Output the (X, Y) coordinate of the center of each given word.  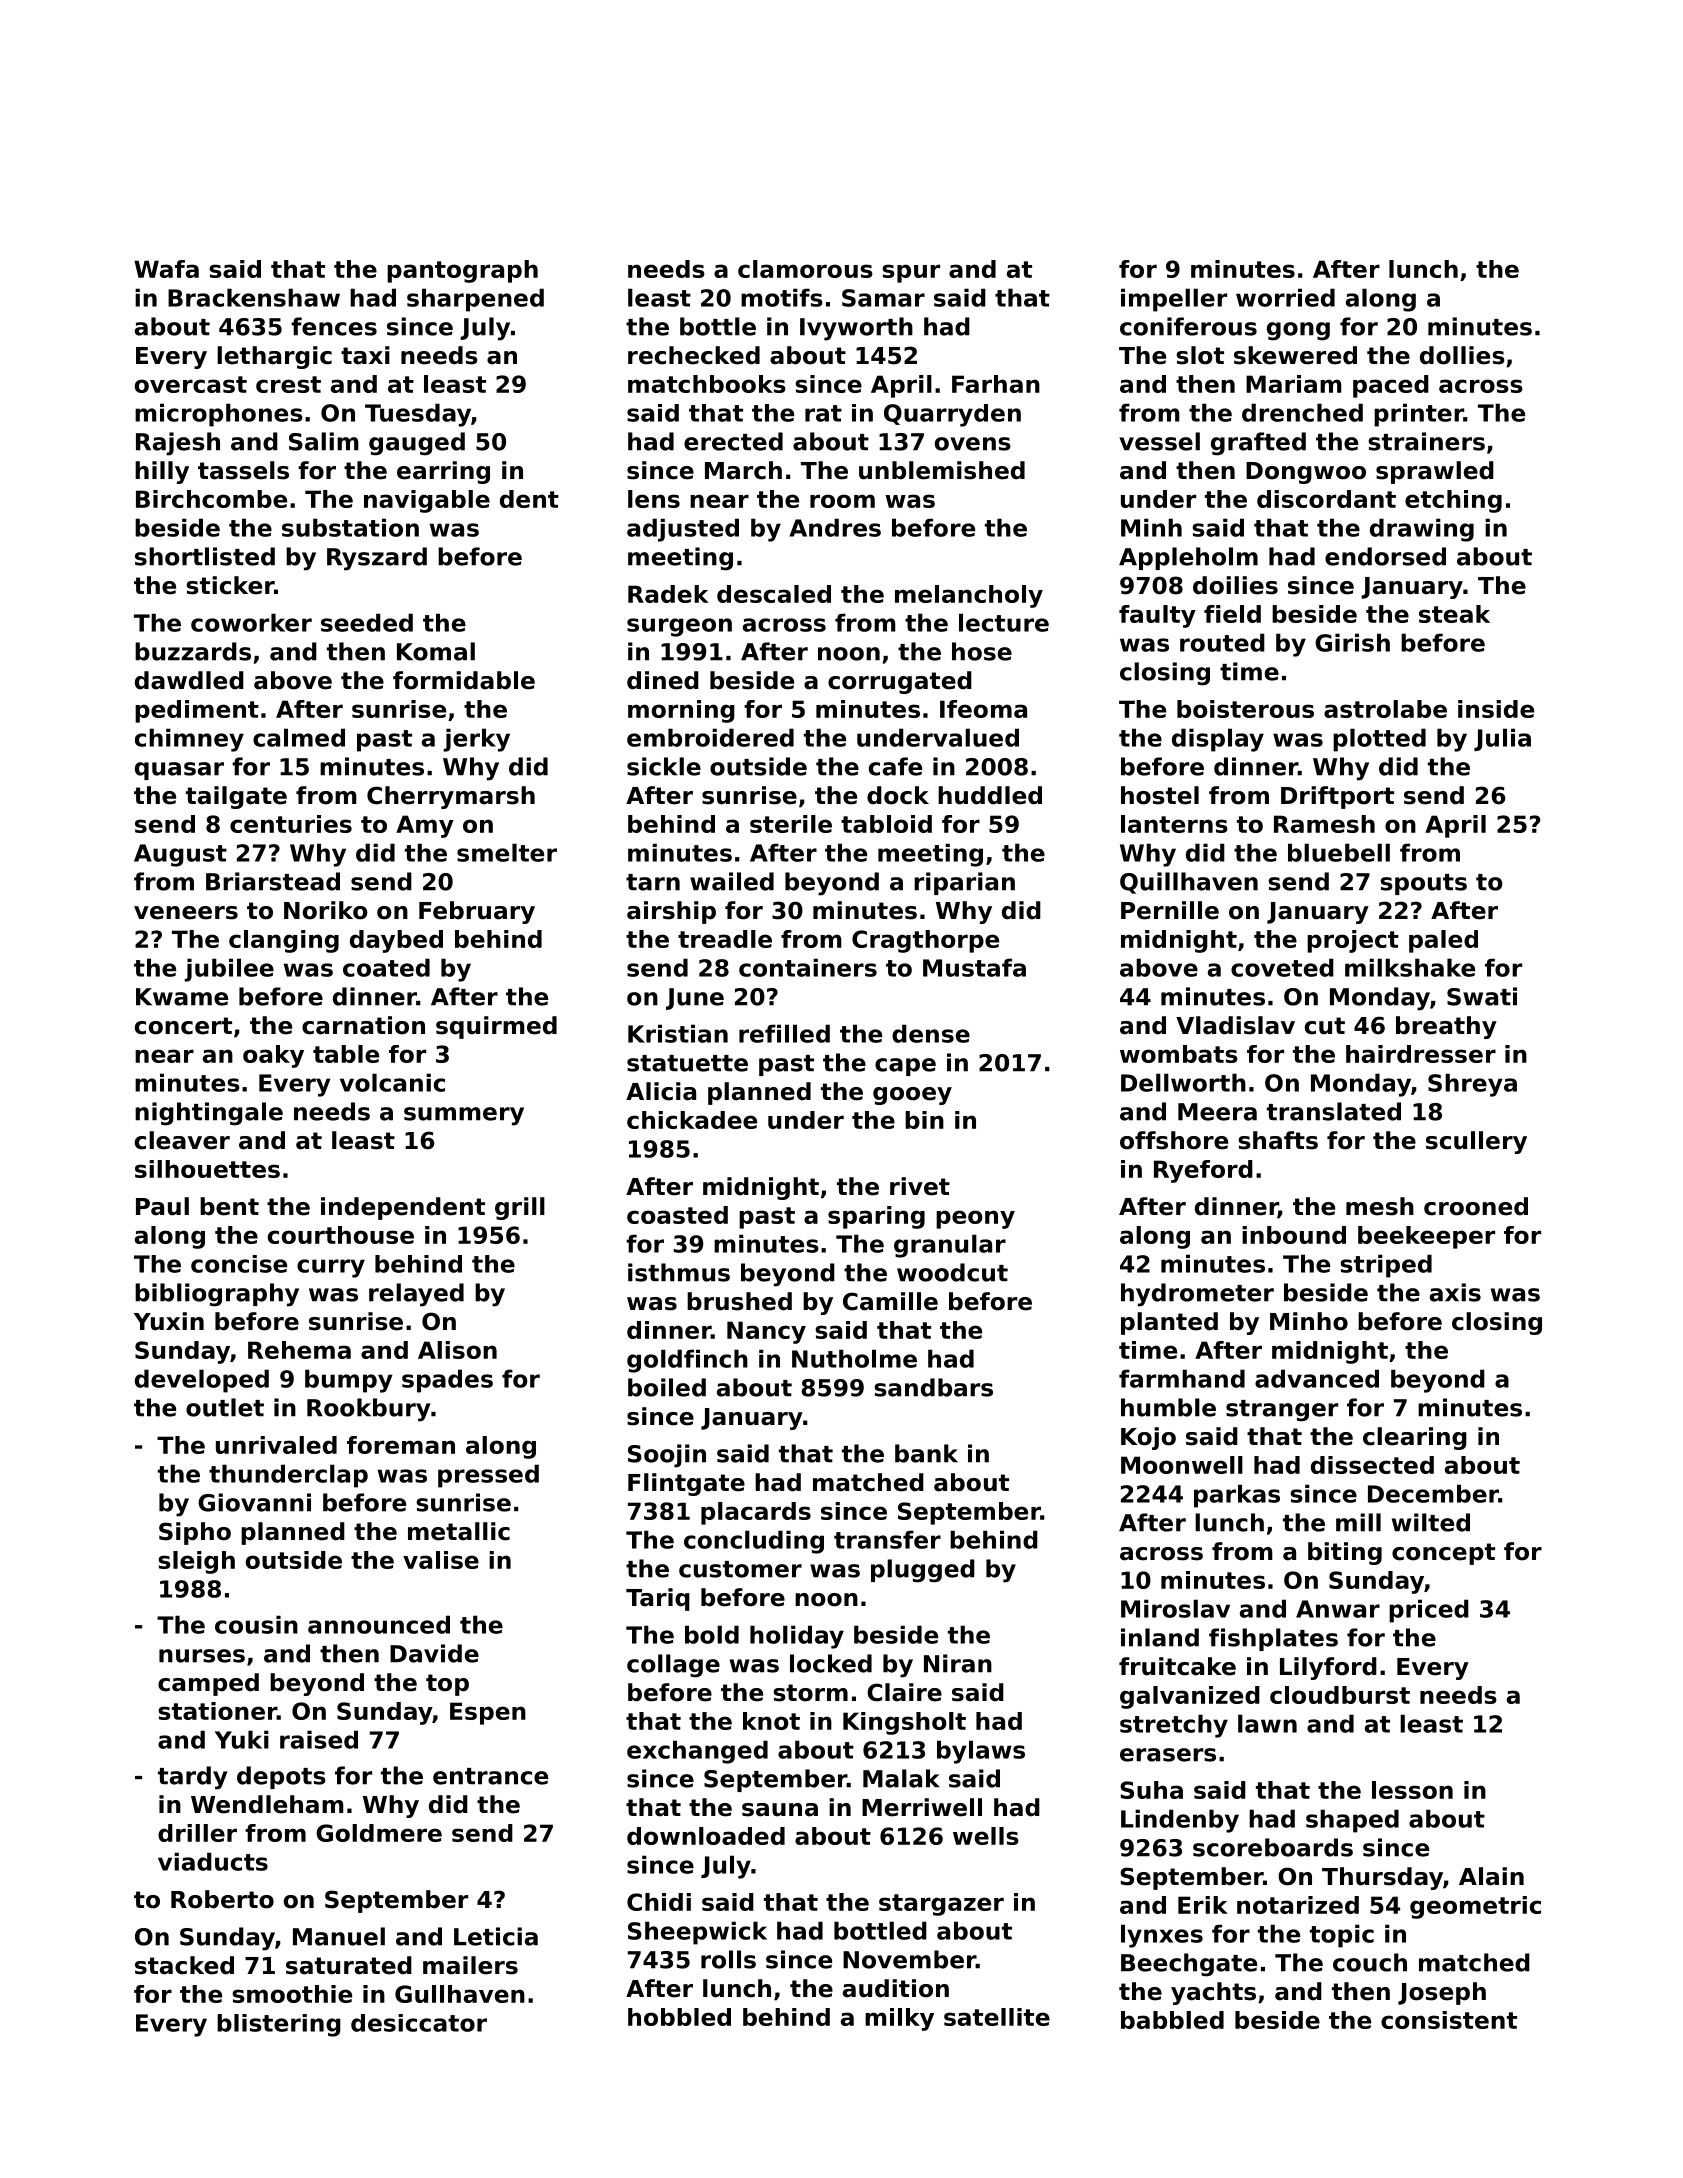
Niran (958, 1663)
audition (896, 1988)
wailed (732, 881)
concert (183, 1026)
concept (1443, 1554)
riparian (964, 883)
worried (1285, 297)
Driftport (1337, 797)
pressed (488, 1476)
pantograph (462, 271)
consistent (1449, 2020)
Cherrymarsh (451, 797)
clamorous (805, 269)
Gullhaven (460, 1994)
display (1218, 740)
